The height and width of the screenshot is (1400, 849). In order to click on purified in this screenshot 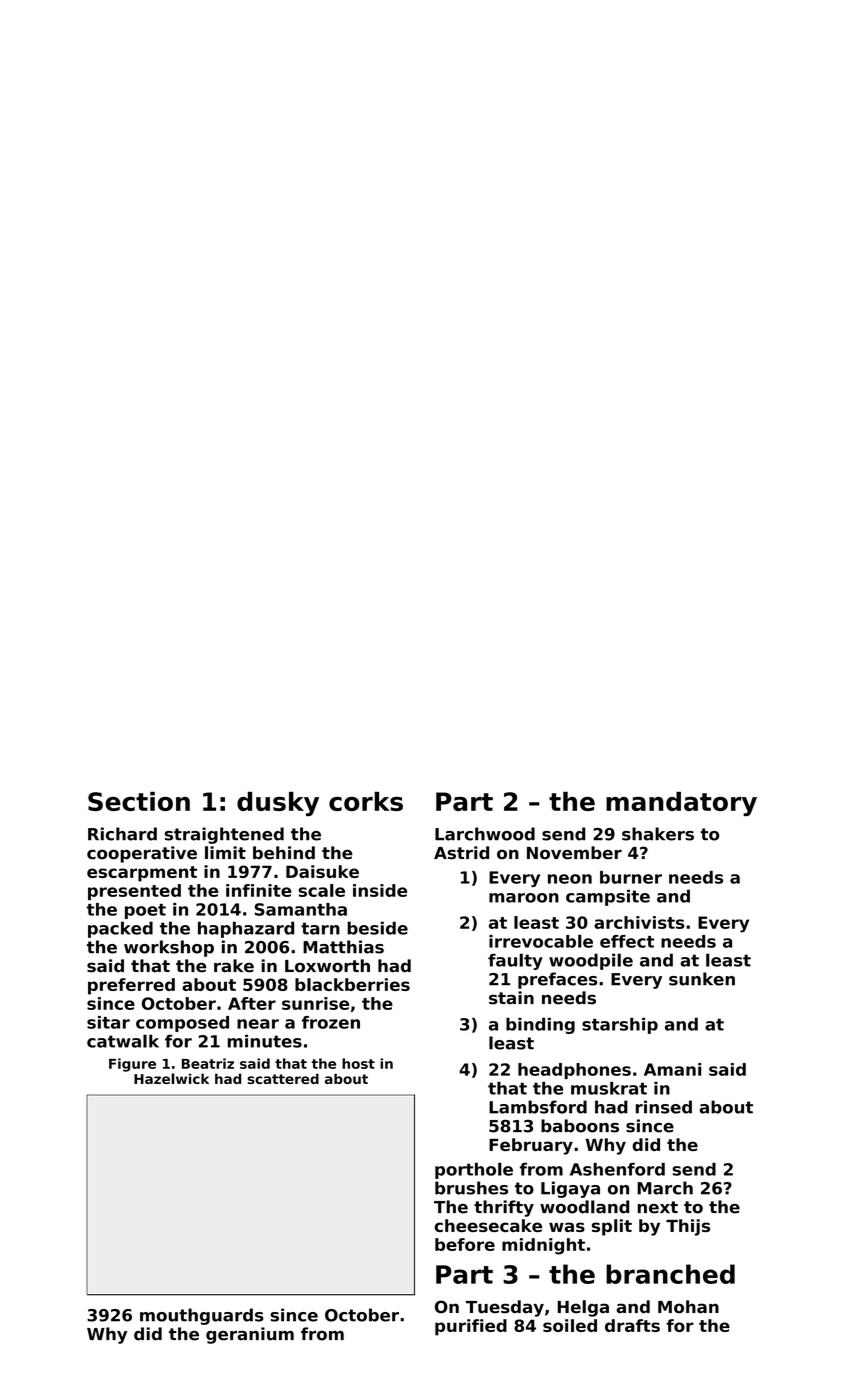, I will do `click(471, 1327)`.
